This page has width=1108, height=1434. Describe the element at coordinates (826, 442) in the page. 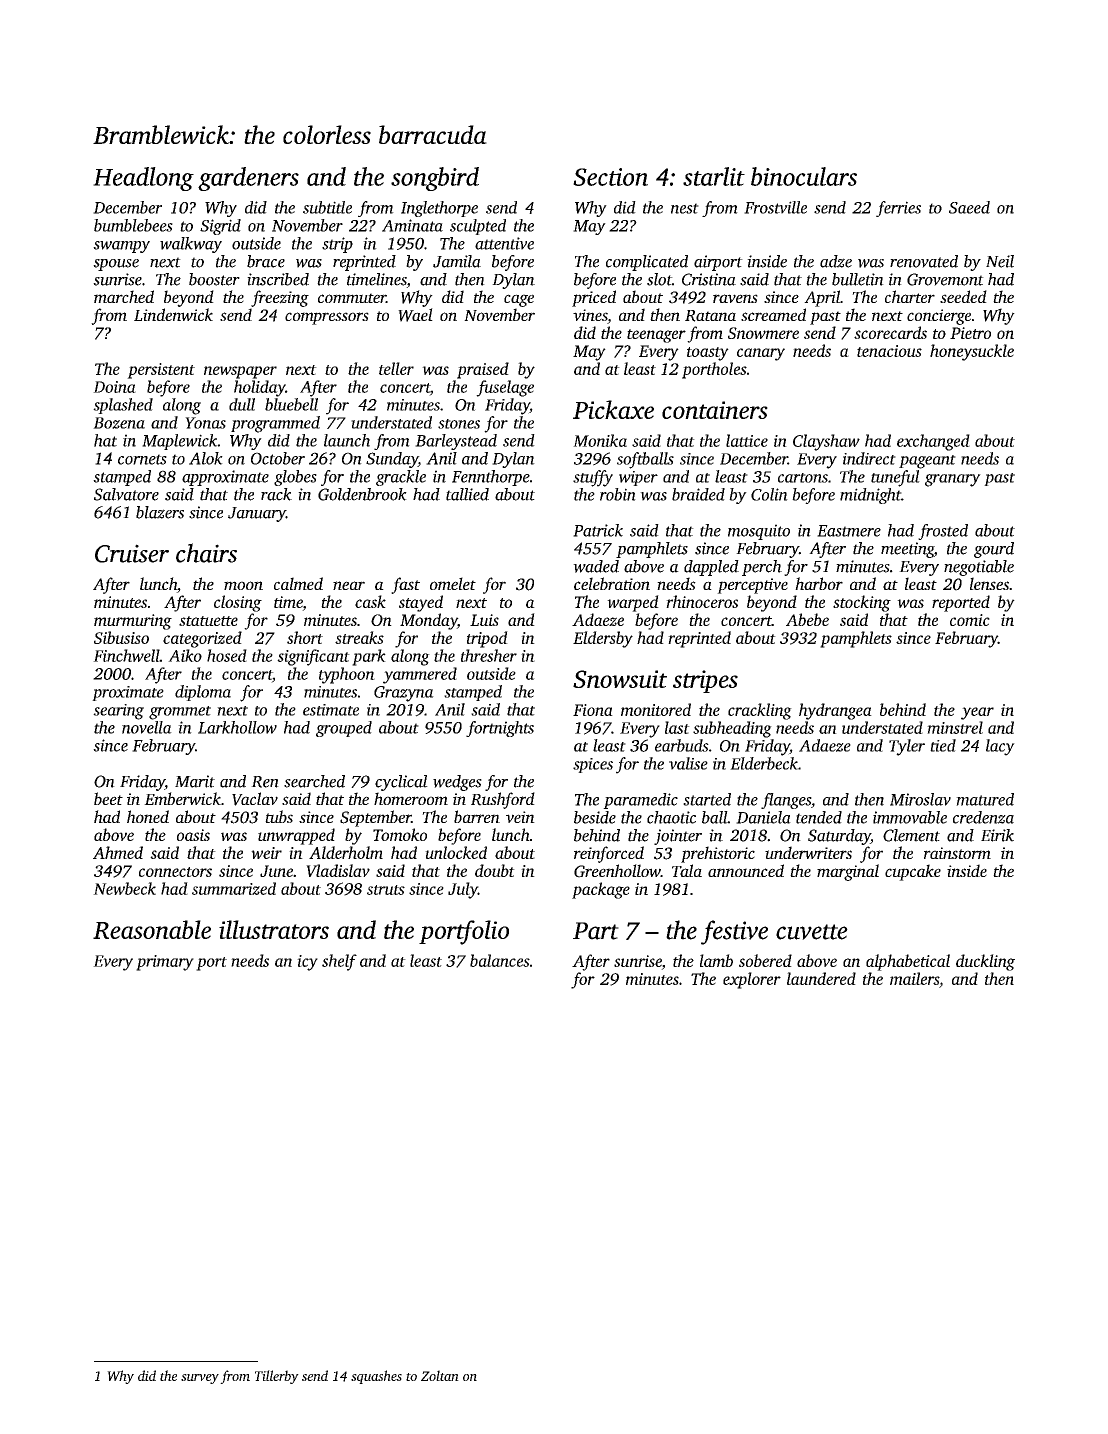

I see `Clayshaw` at that location.
